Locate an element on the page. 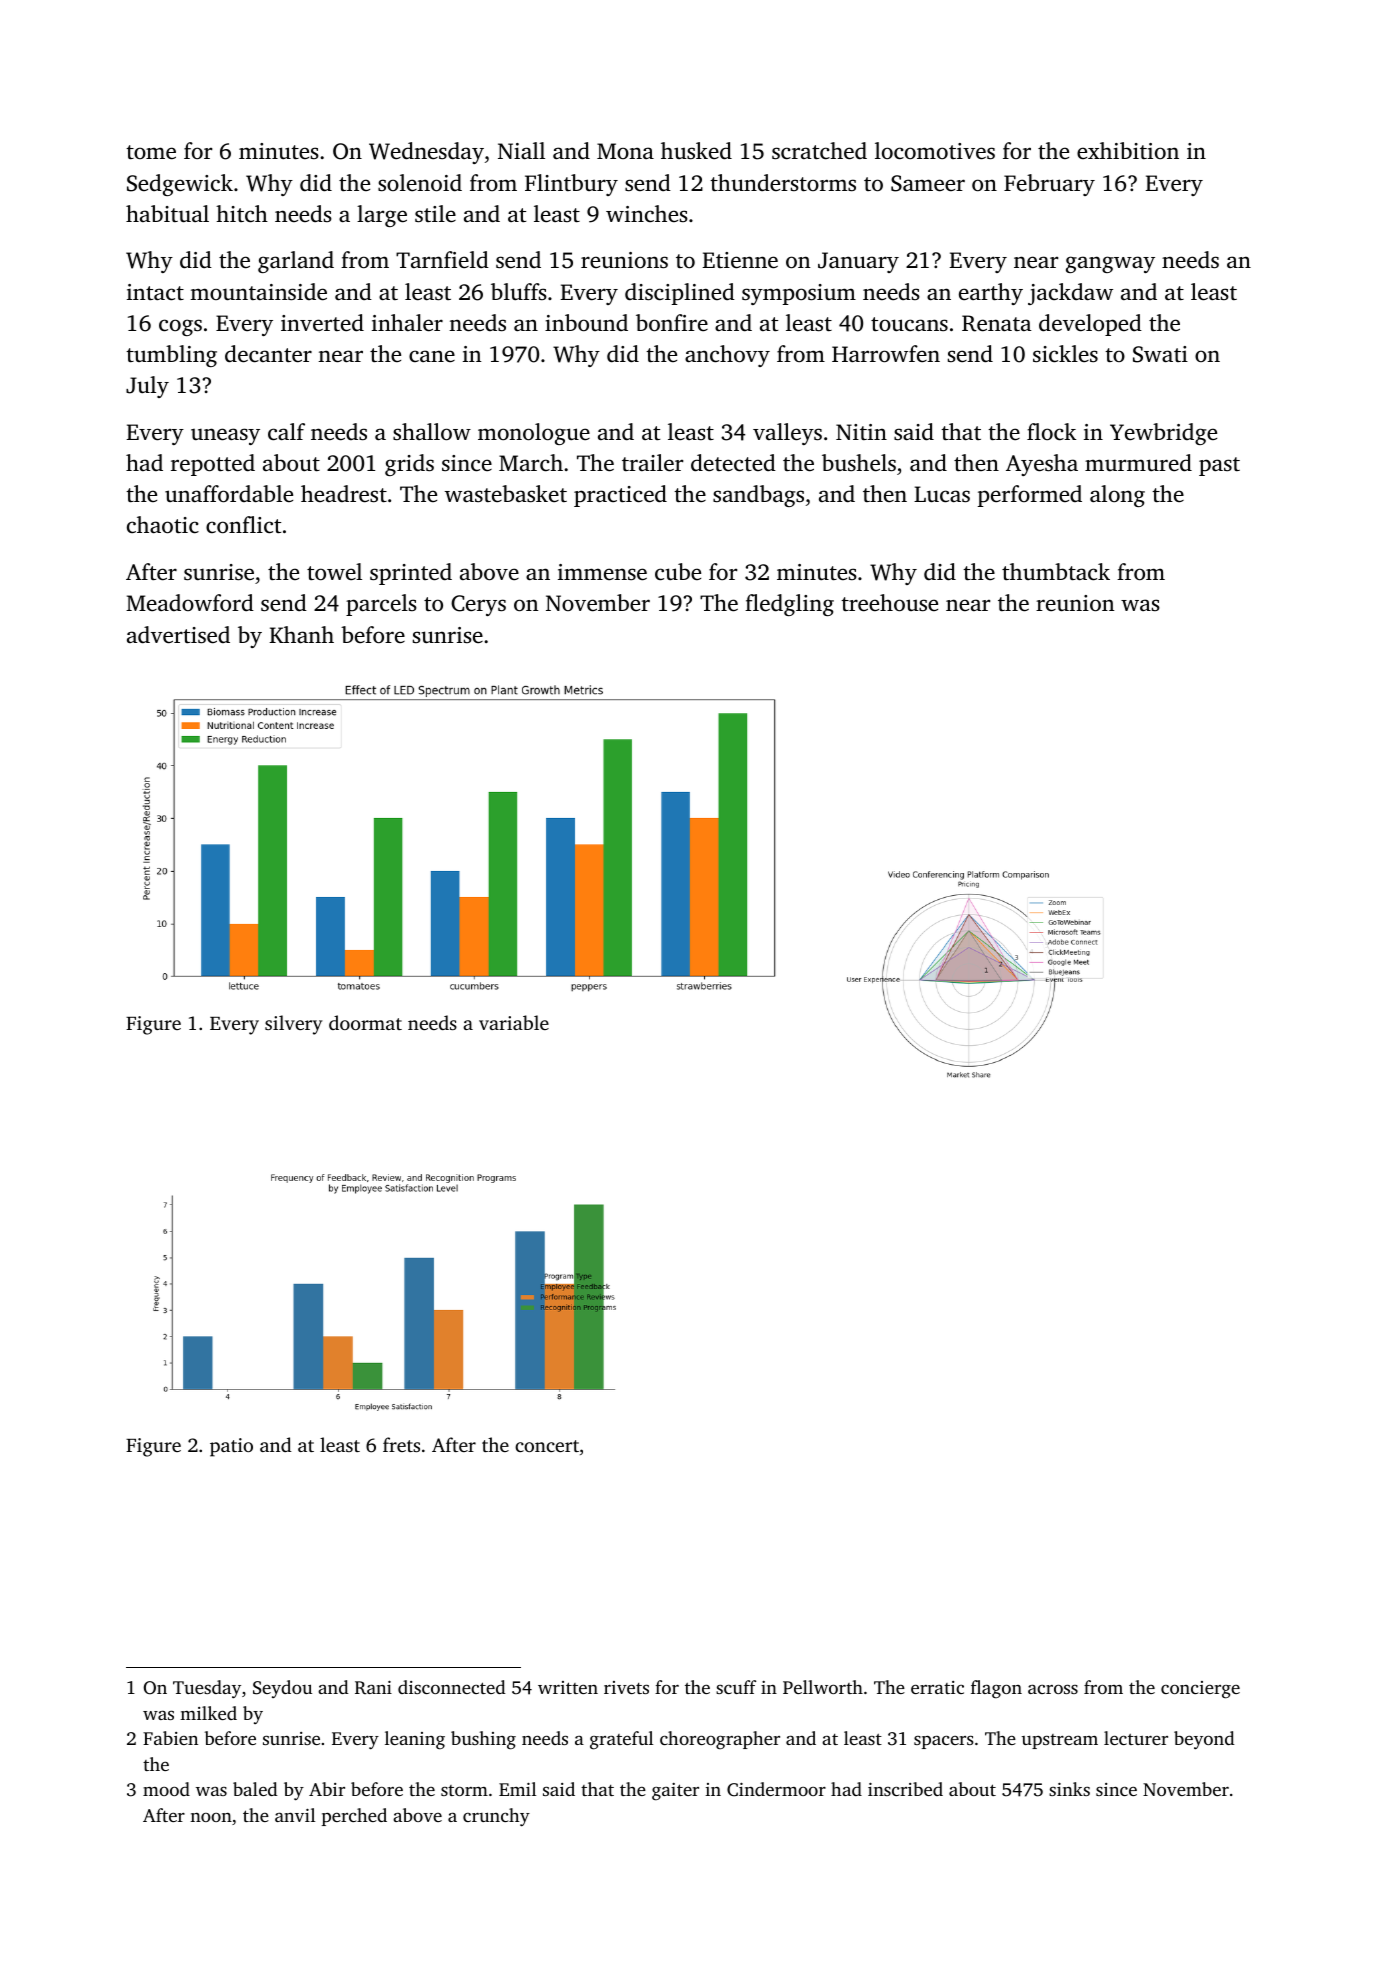 The image size is (1386, 1969). silvery is located at coordinates (294, 1025).
